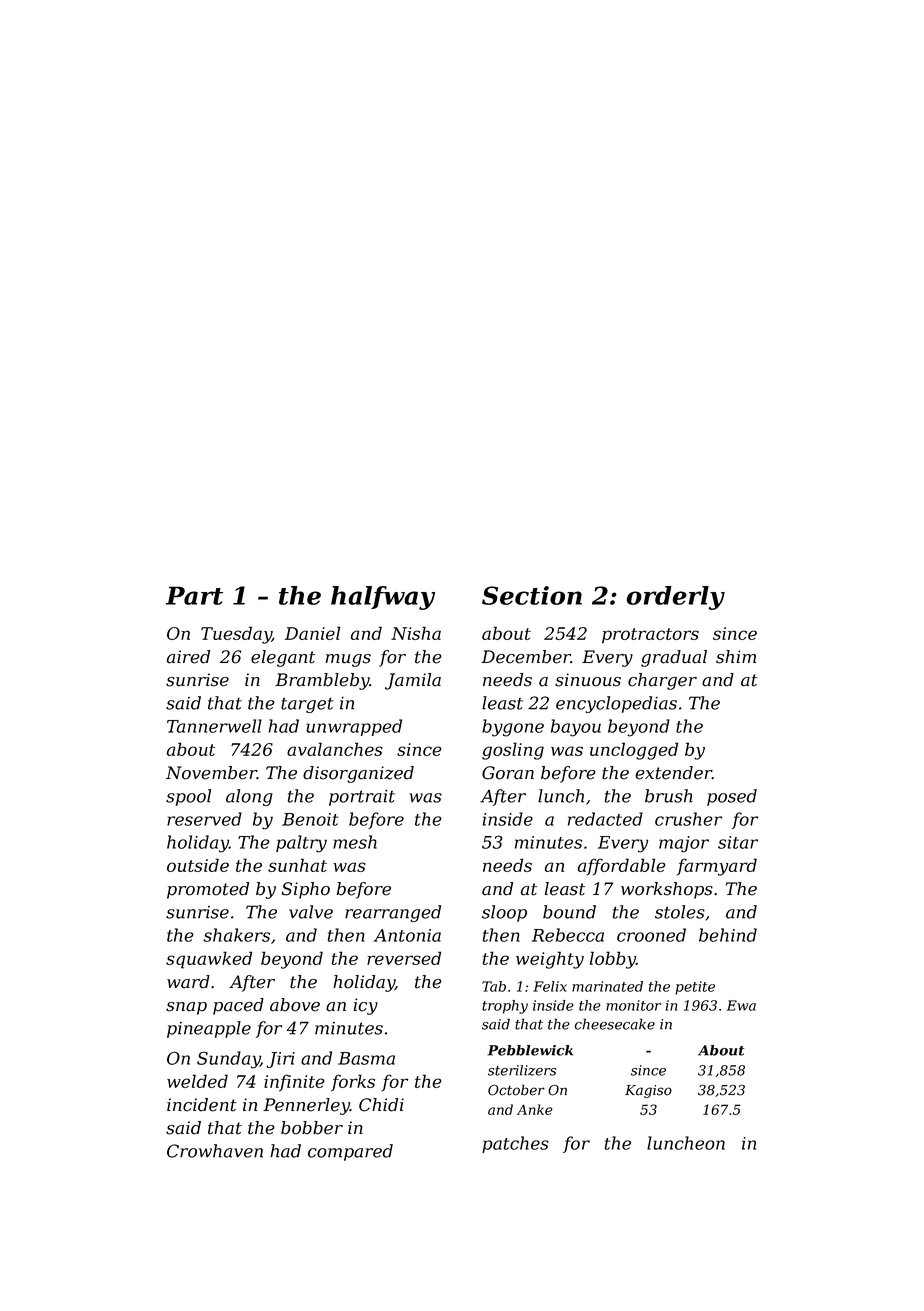 The image size is (924, 1311). Describe the element at coordinates (208, 890) in the screenshot. I see `promoted` at that location.
